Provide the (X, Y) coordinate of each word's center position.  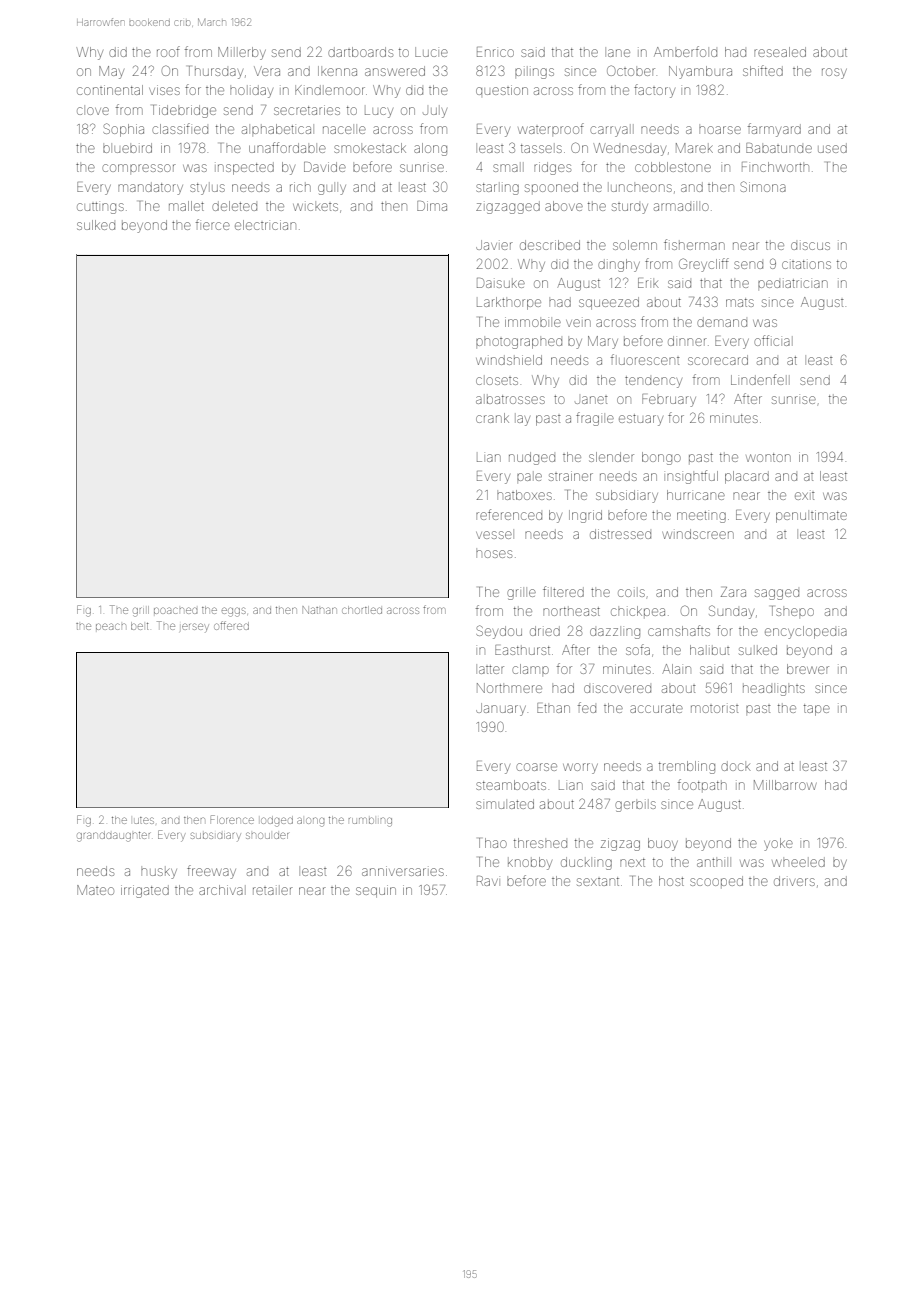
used (832, 148)
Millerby (242, 53)
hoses (494, 554)
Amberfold (685, 51)
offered (231, 625)
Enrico (495, 52)
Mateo (95, 890)
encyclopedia (806, 632)
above (564, 206)
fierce (213, 224)
